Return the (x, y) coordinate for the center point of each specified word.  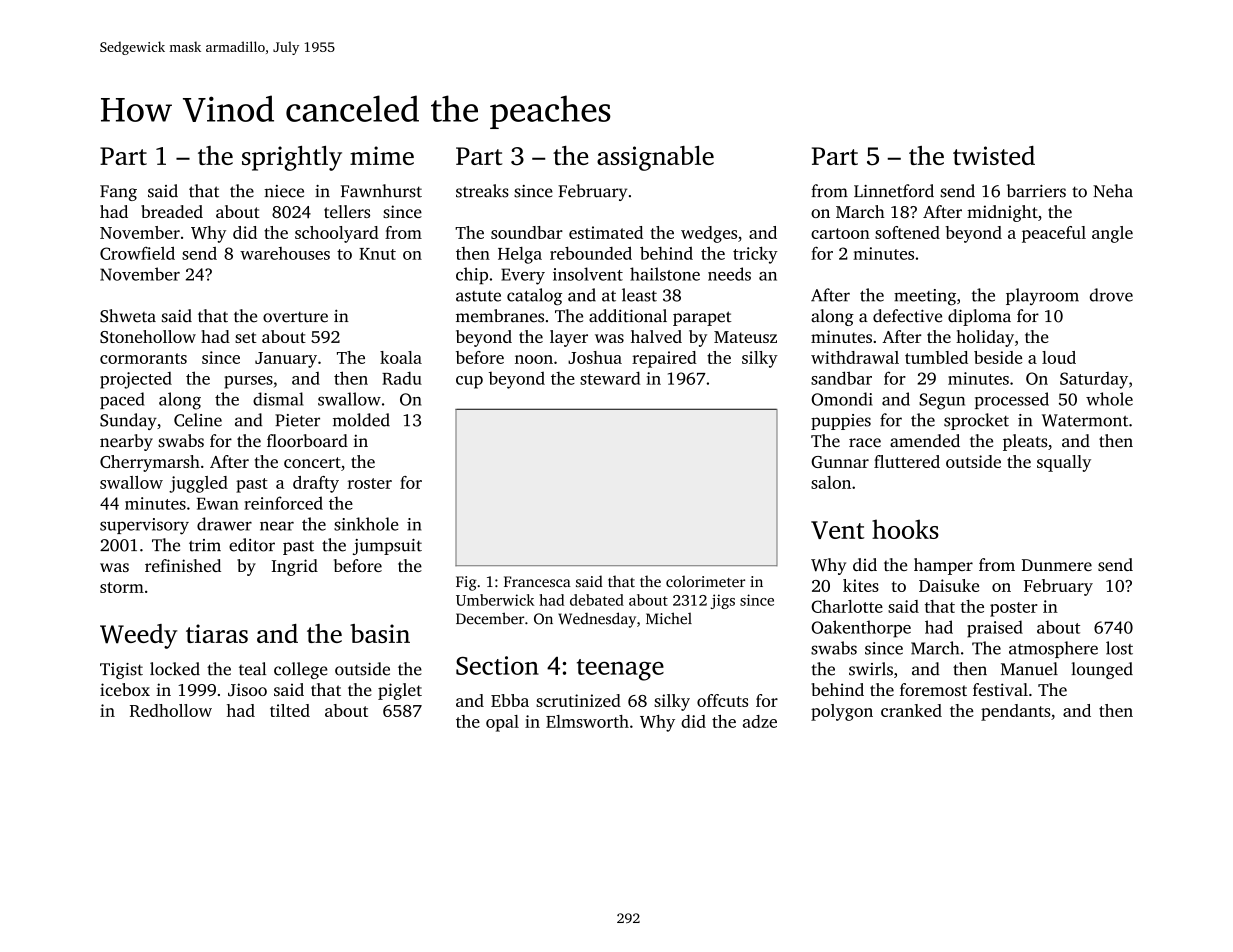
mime (382, 155)
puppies (841, 422)
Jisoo (247, 689)
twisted (994, 155)
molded (361, 420)
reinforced (283, 503)
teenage (620, 670)
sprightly (292, 158)
